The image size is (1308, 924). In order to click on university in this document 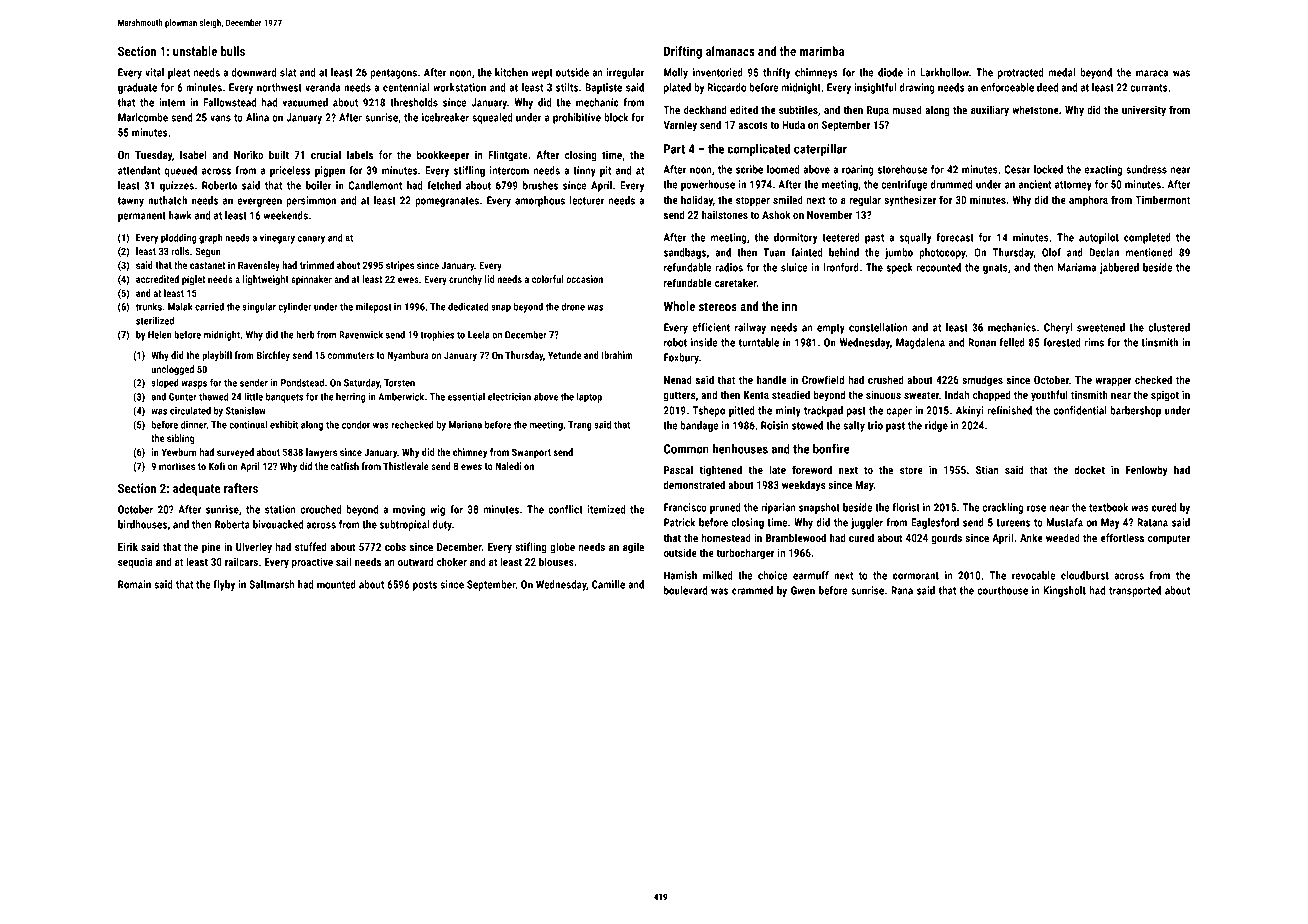, I will do `click(1144, 111)`.
